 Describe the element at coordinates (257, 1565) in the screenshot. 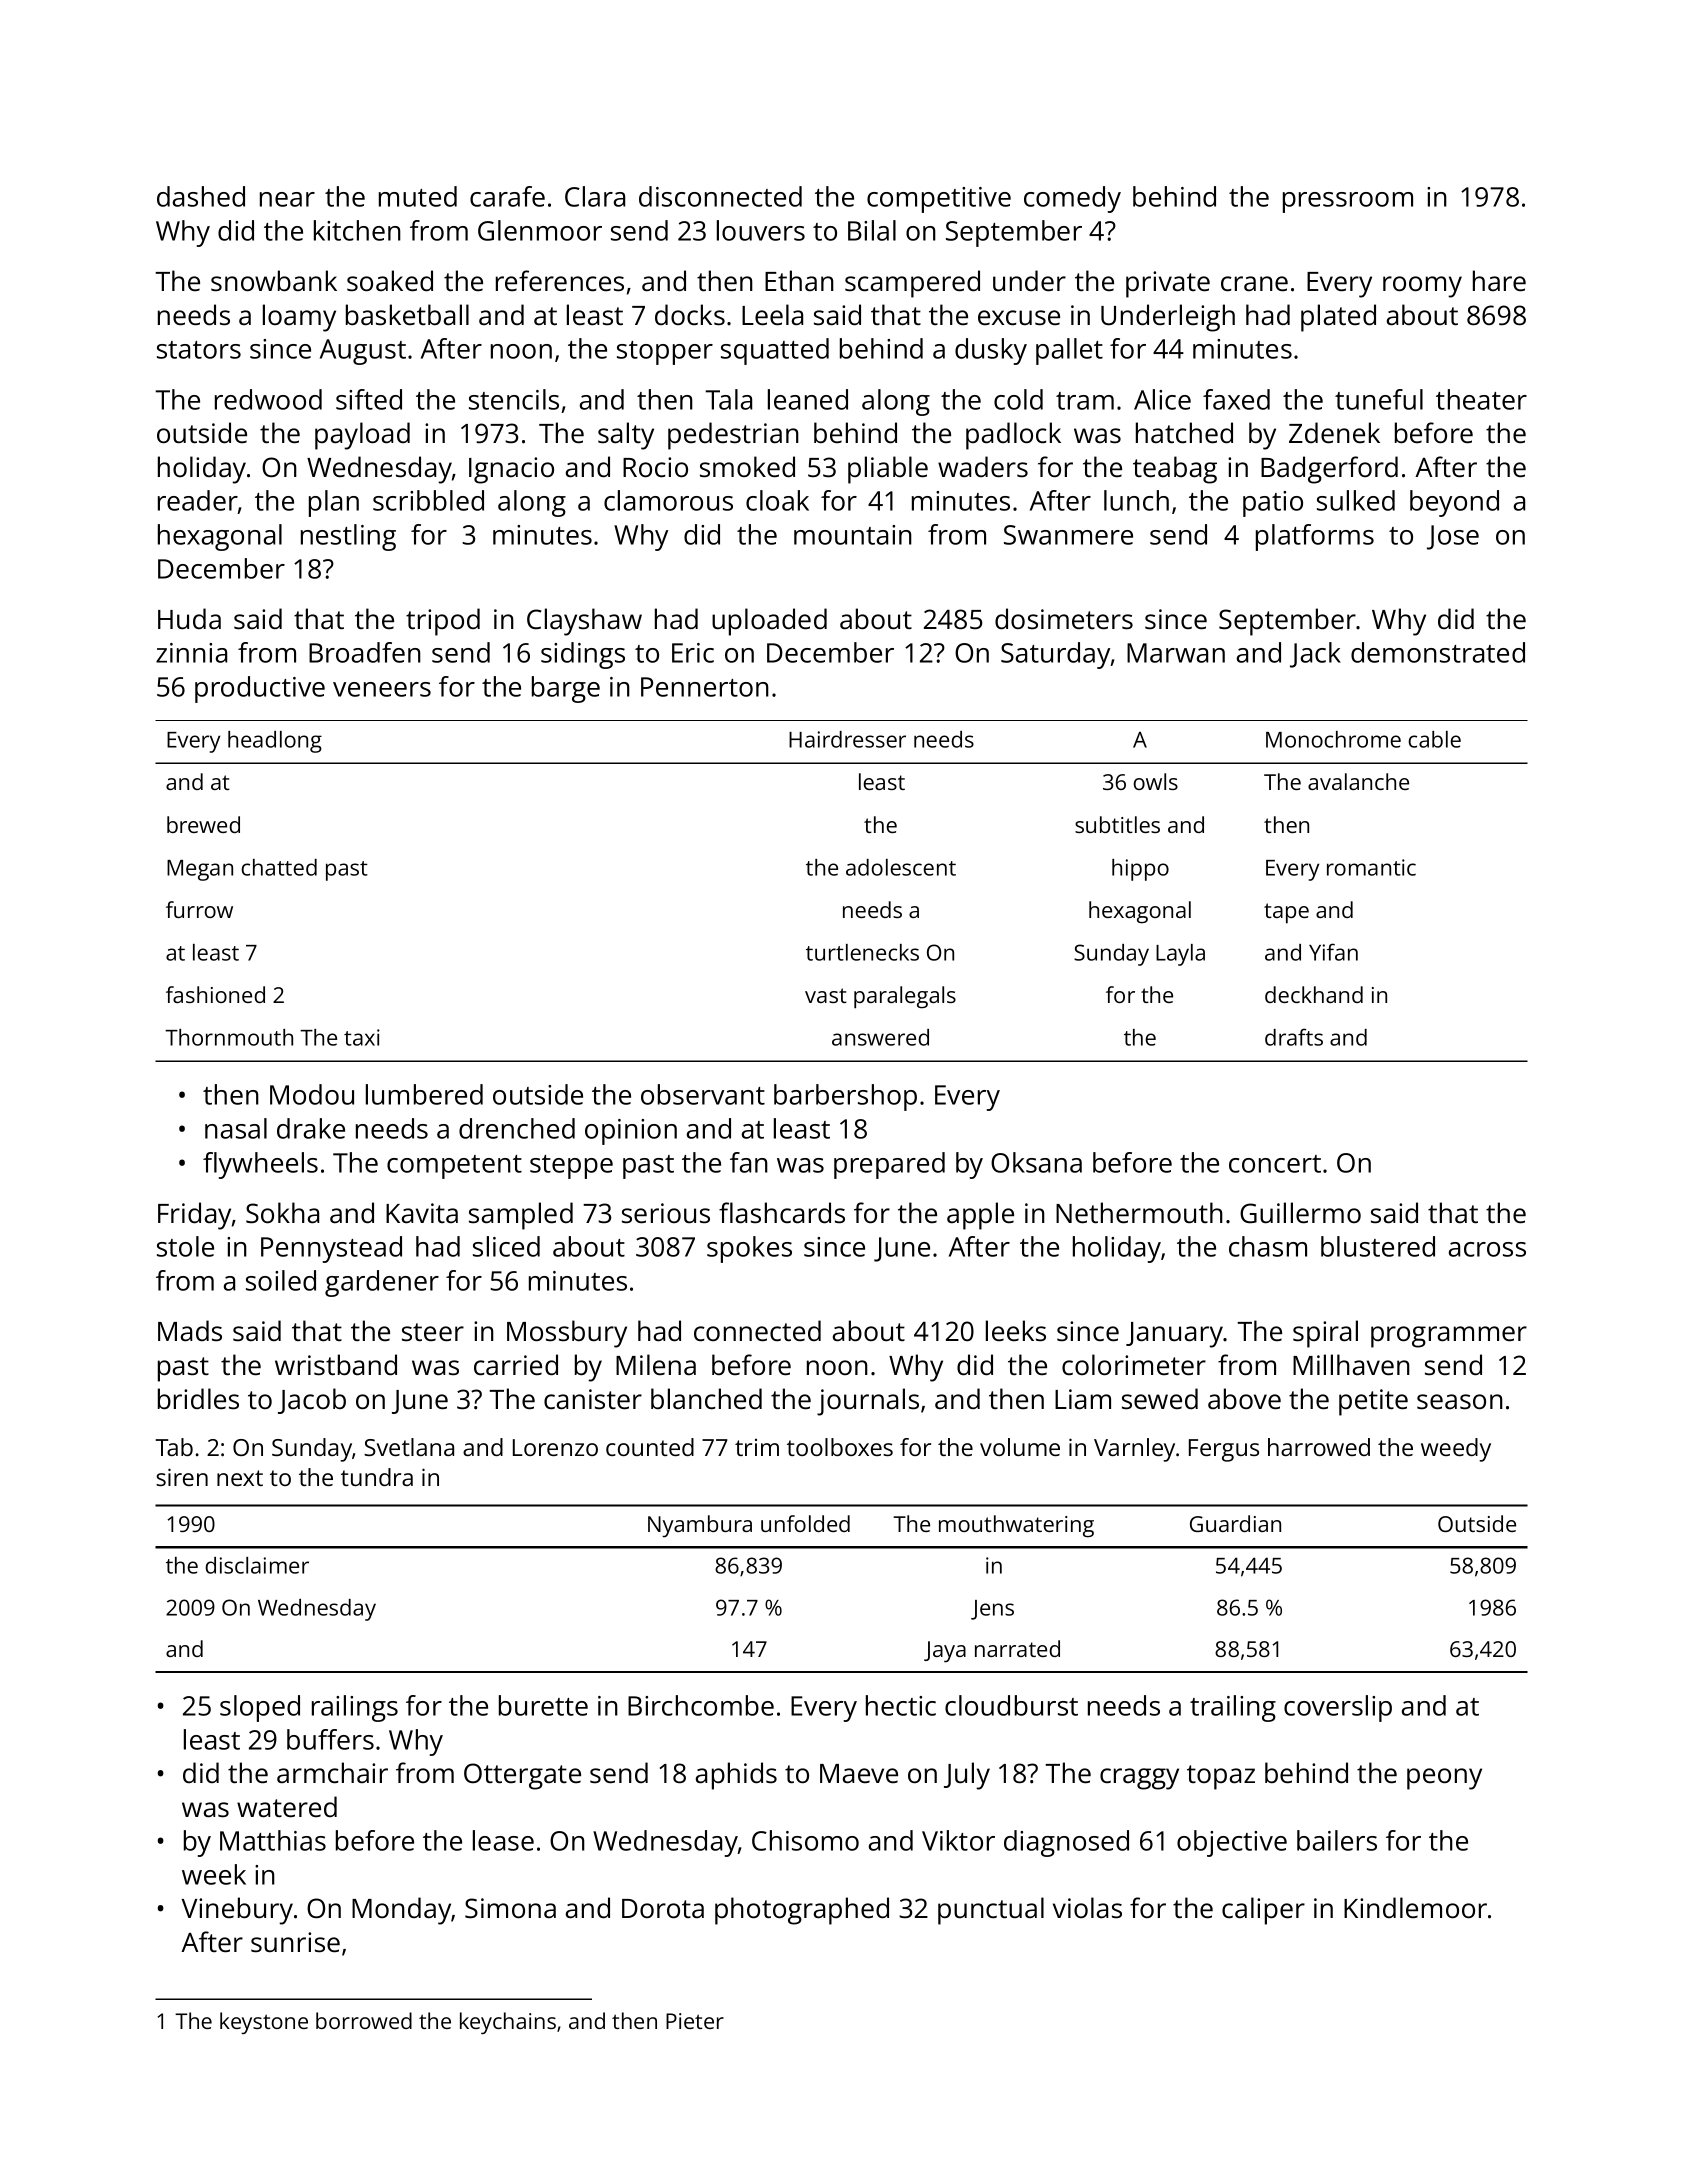

I see `disclaimer` at that location.
